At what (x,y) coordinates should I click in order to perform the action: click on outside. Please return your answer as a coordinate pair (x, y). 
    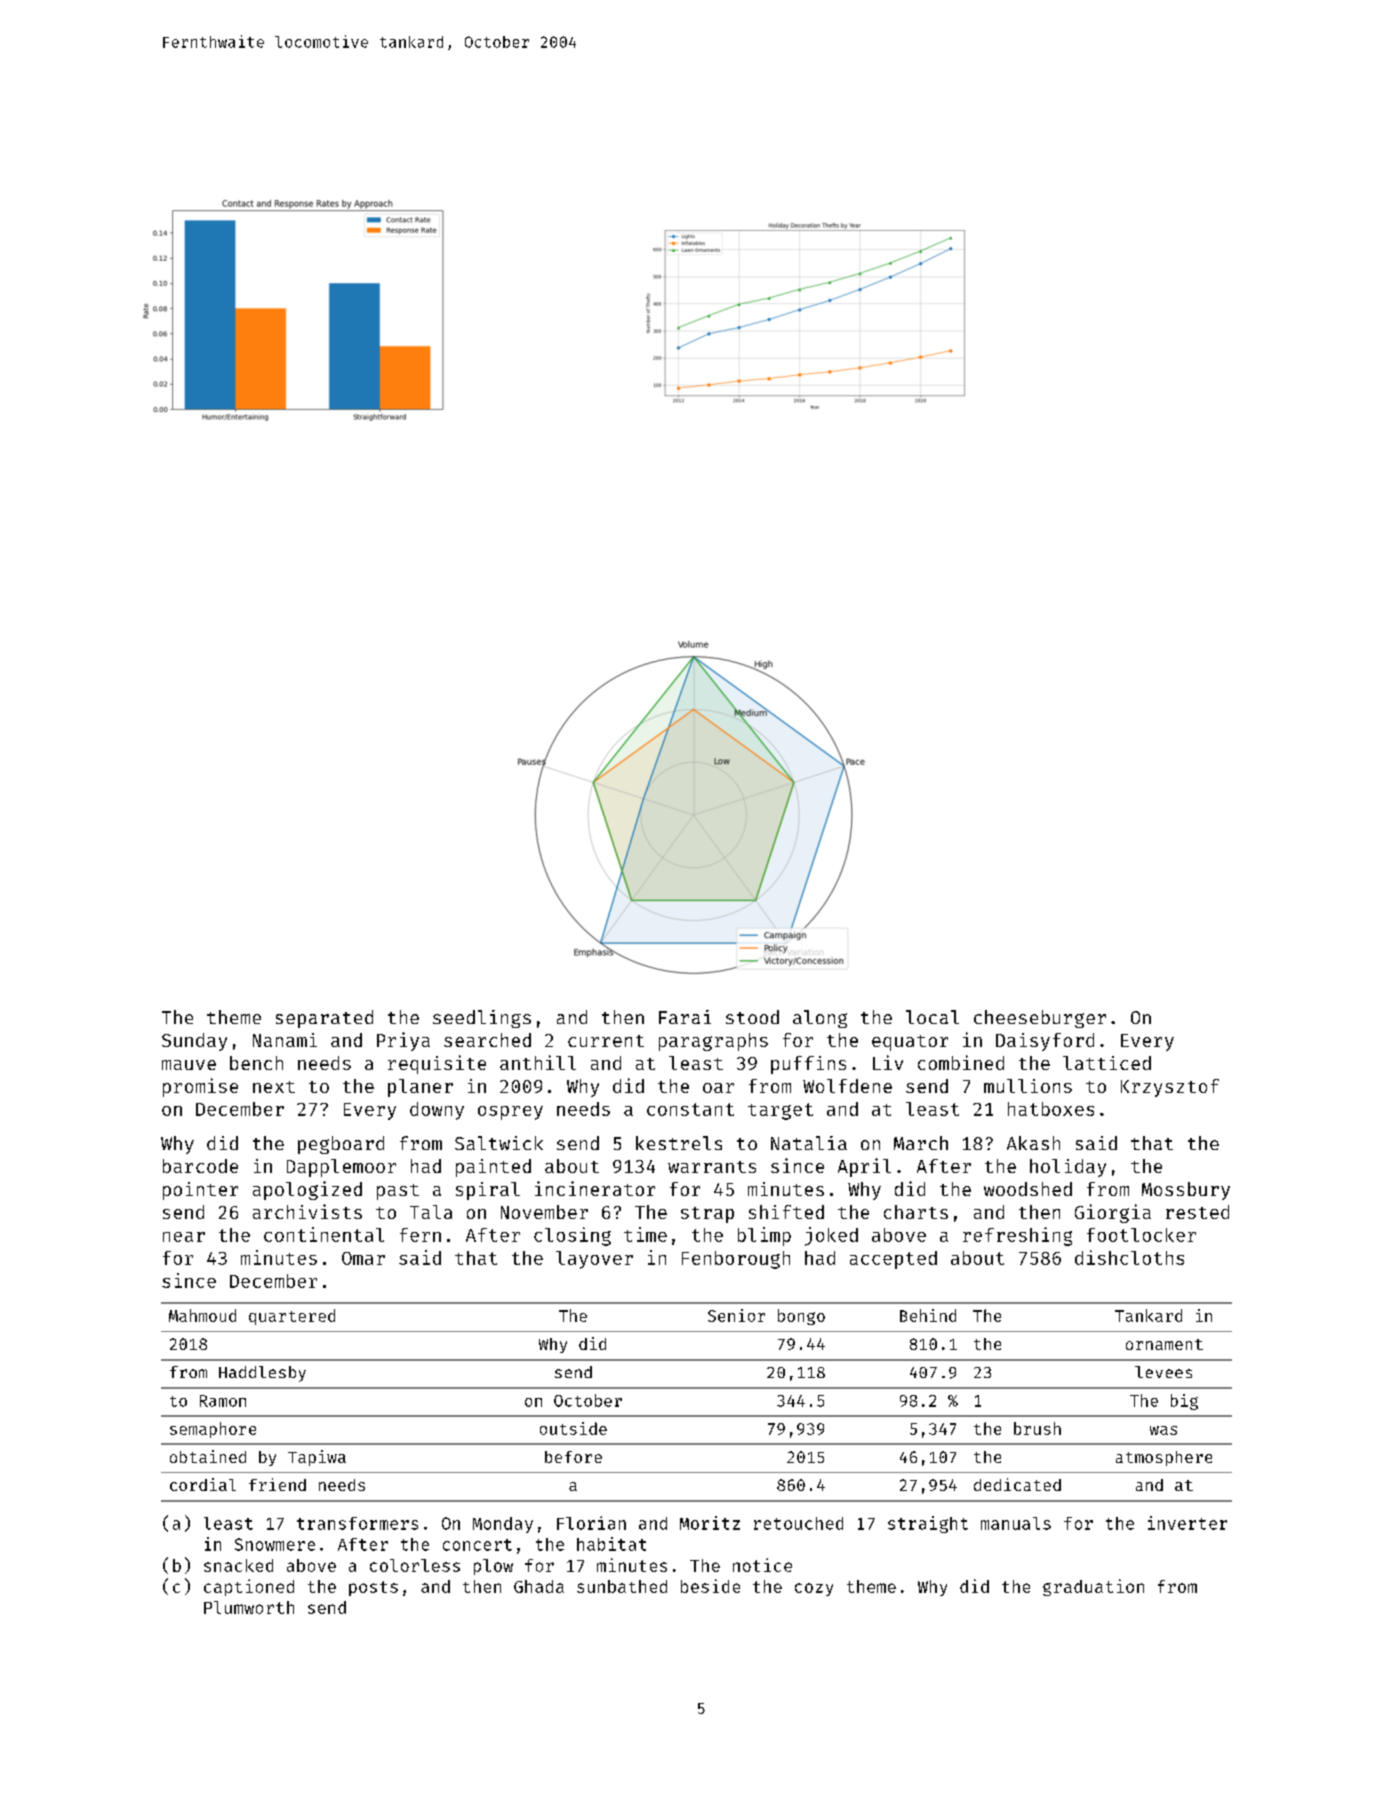
    Looking at the image, I should click on (573, 1428).
